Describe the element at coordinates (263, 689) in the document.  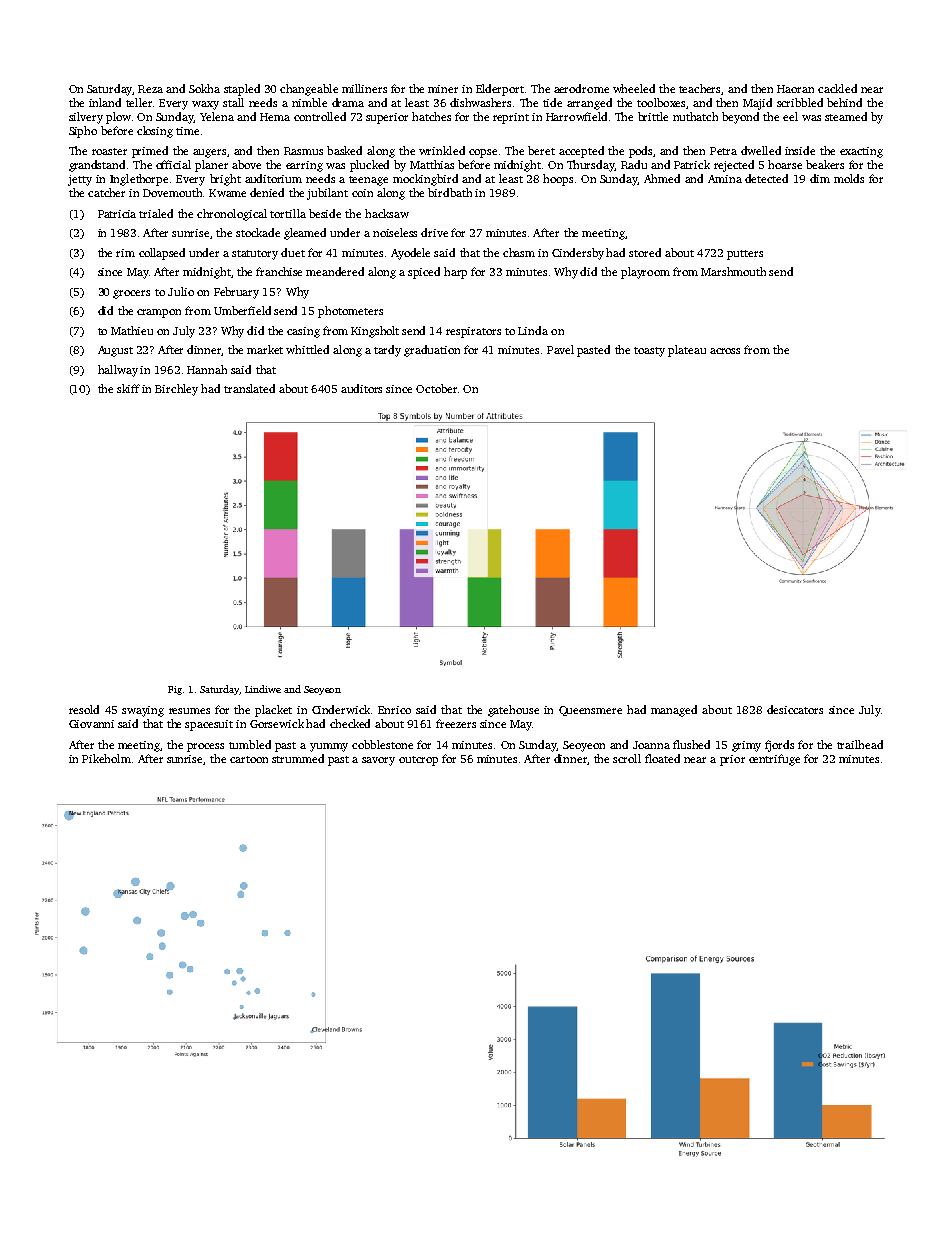
I see `Lindiwe` at that location.
